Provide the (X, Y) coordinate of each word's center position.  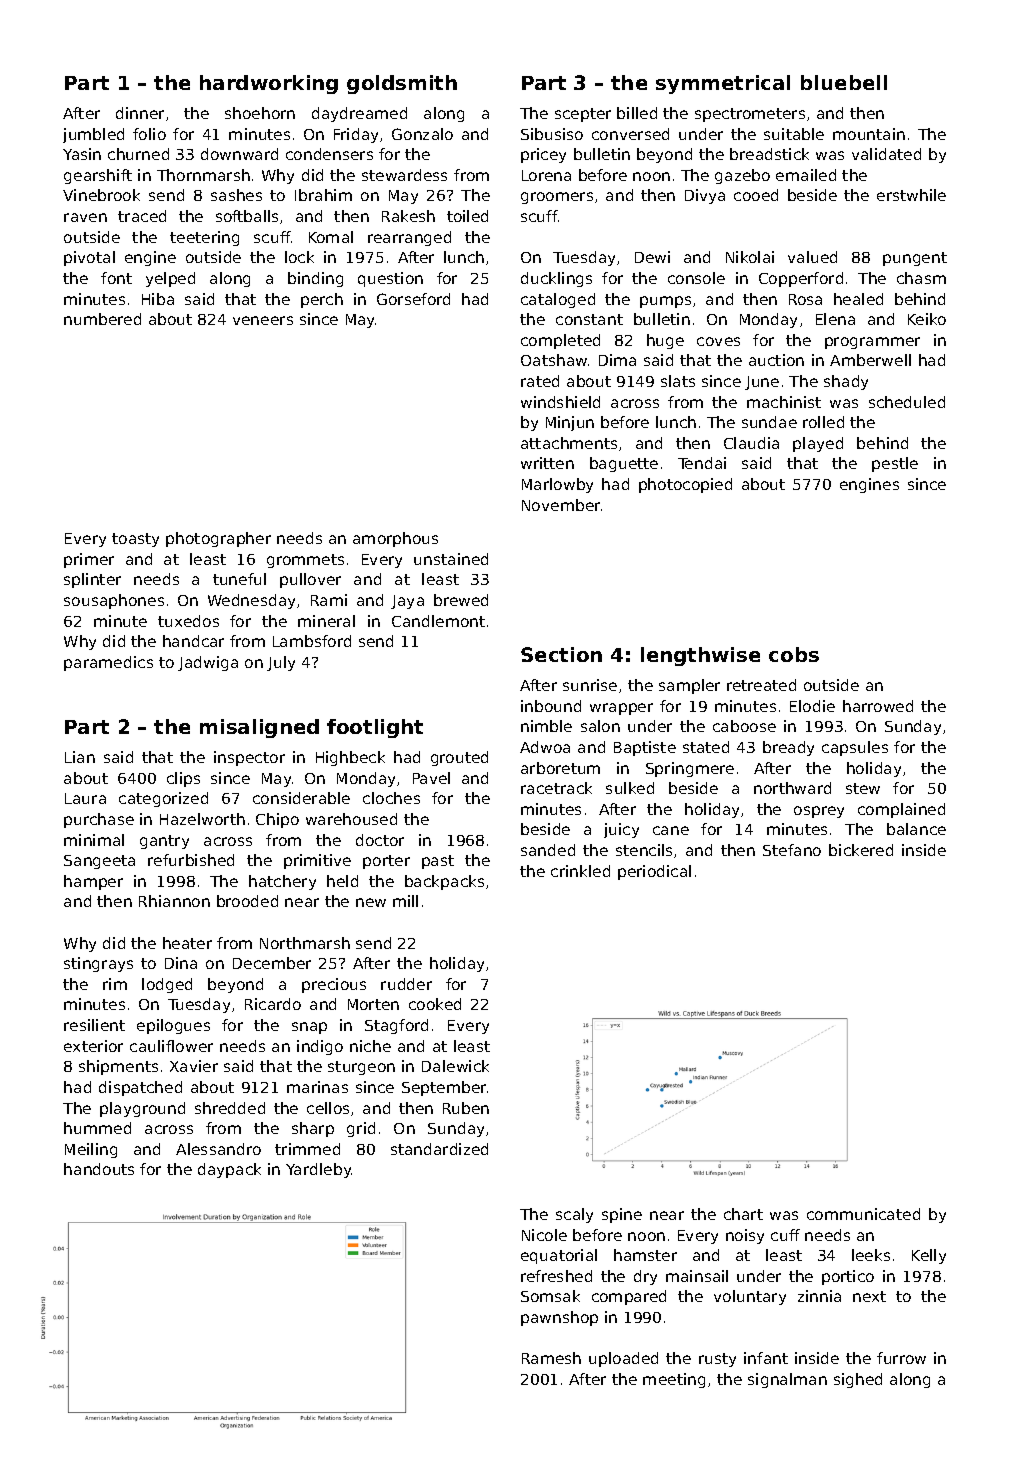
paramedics (108, 663)
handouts (99, 1169)
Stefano (792, 850)
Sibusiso (552, 134)
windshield (560, 402)
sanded (548, 850)
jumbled (93, 135)
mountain (869, 134)
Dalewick (455, 1066)
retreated (761, 685)
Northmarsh (305, 943)
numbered (102, 319)
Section (561, 654)
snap (309, 1028)
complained (901, 810)
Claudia (751, 443)
